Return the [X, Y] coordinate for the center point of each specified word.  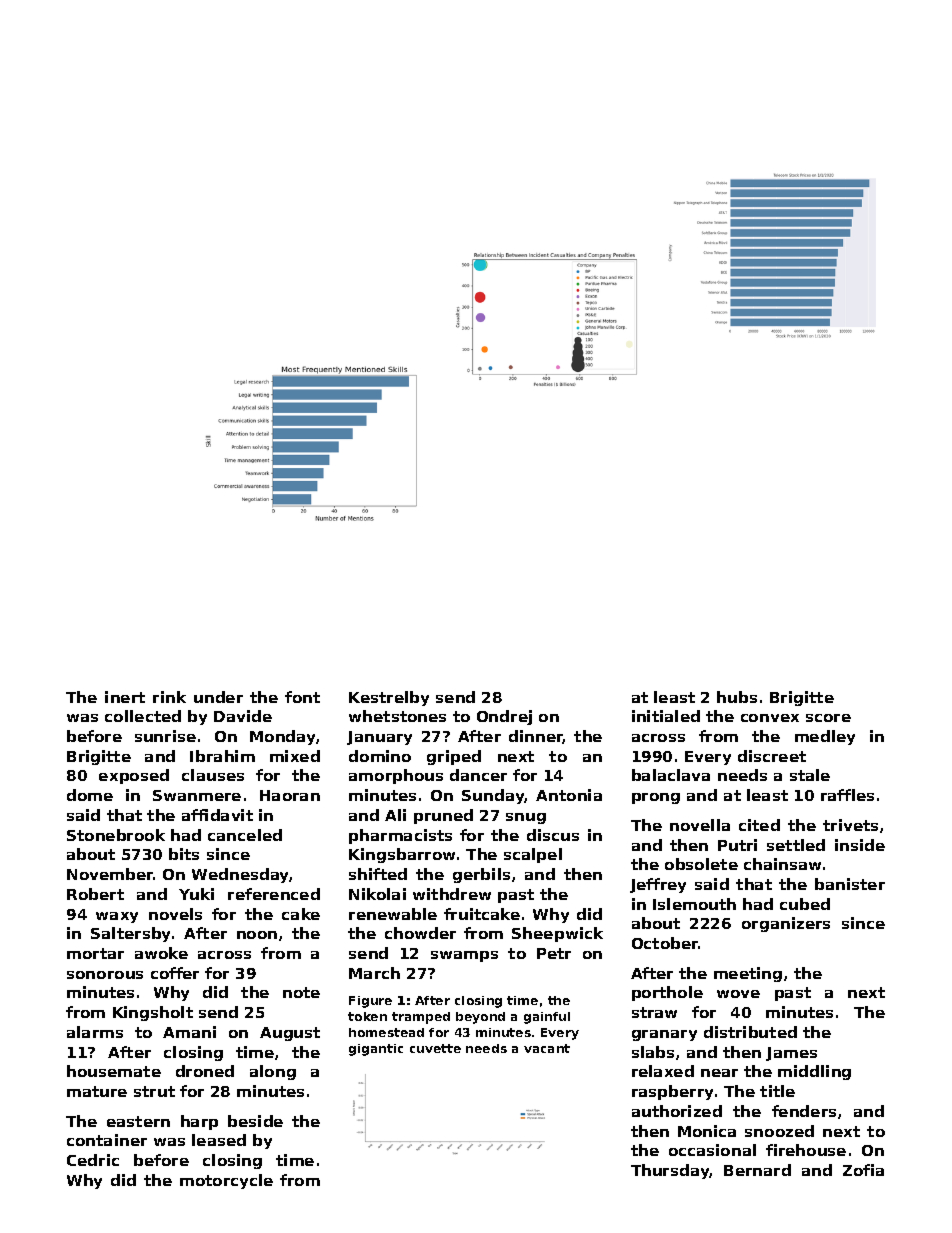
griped [454, 757]
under [218, 697]
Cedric [93, 1160]
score [828, 718]
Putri [737, 845]
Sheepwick [557, 934]
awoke [161, 953]
